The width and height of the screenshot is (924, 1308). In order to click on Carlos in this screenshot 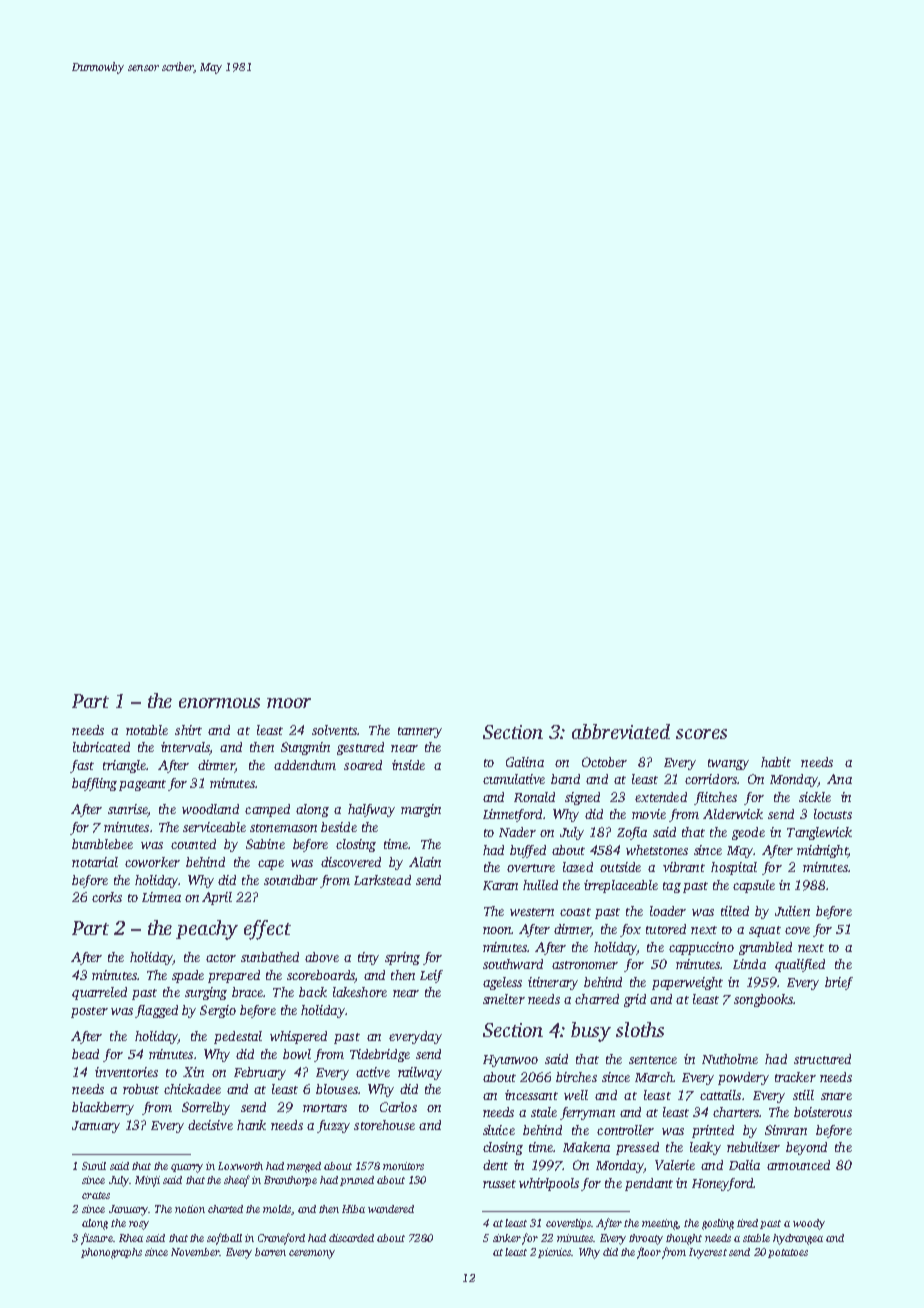, I will do `click(398, 1107)`.
